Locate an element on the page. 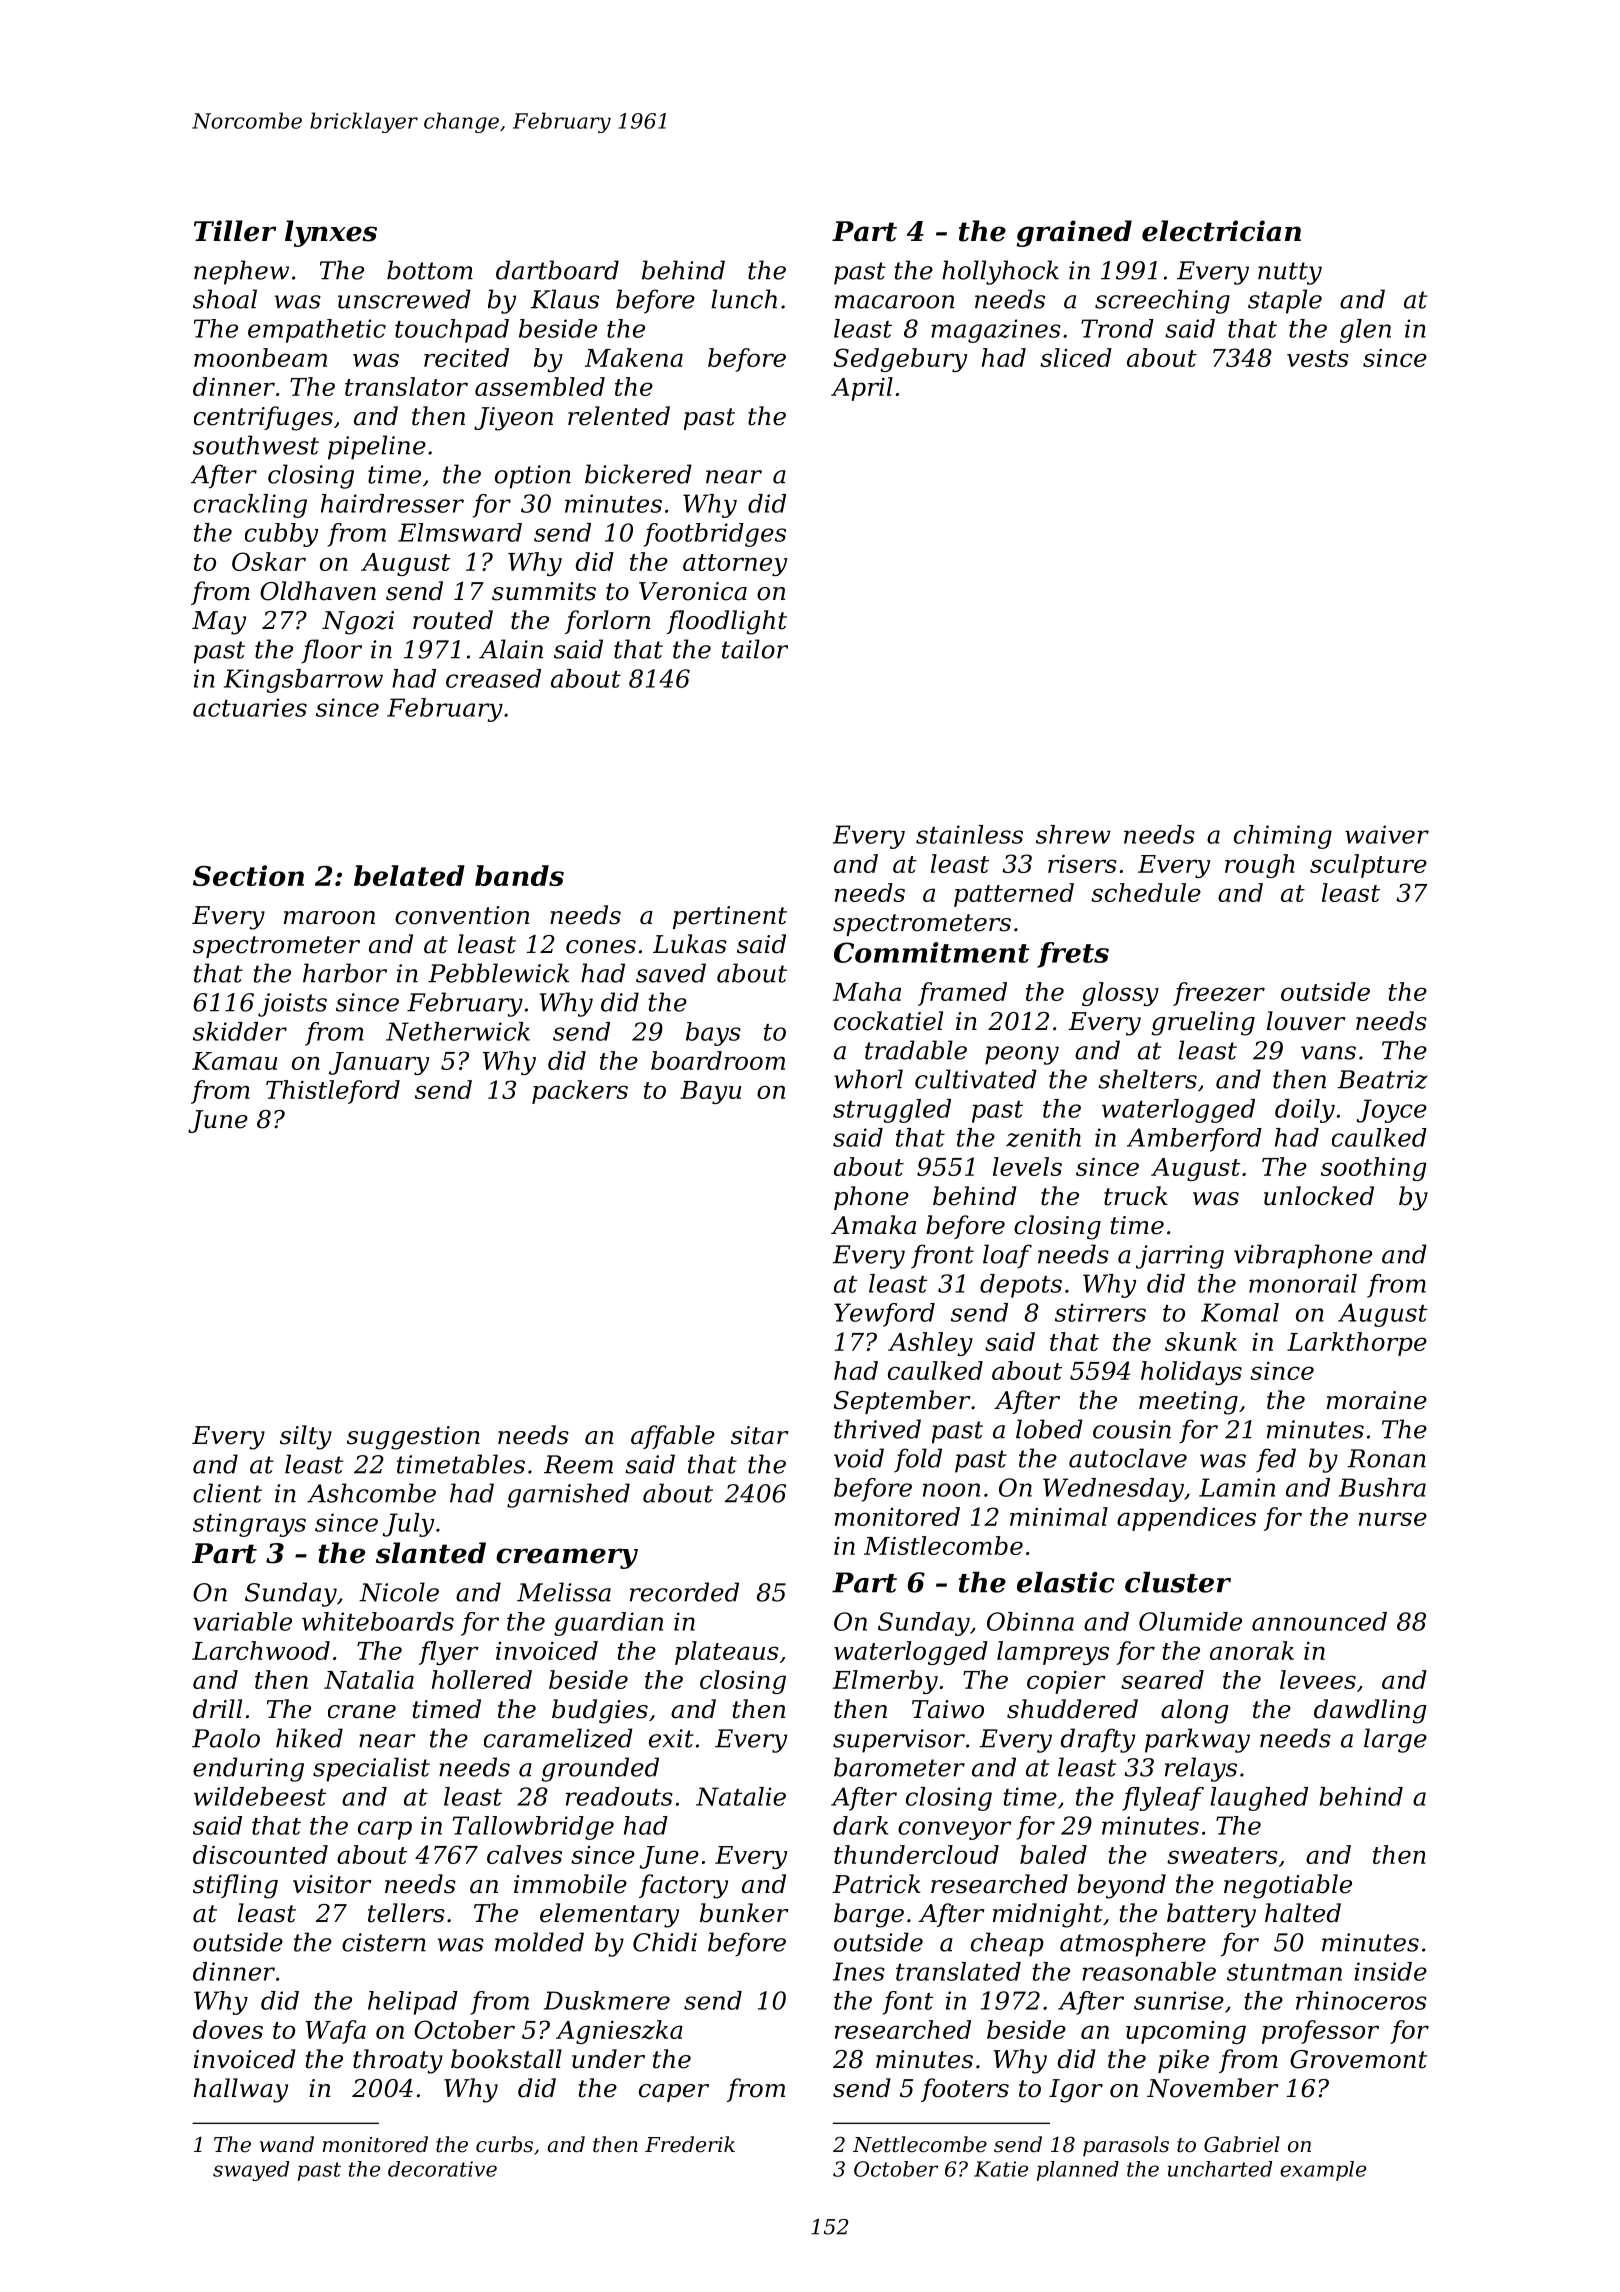 The height and width of the document is (2292, 1620). announced is located at coordinates (1319, 1621).
